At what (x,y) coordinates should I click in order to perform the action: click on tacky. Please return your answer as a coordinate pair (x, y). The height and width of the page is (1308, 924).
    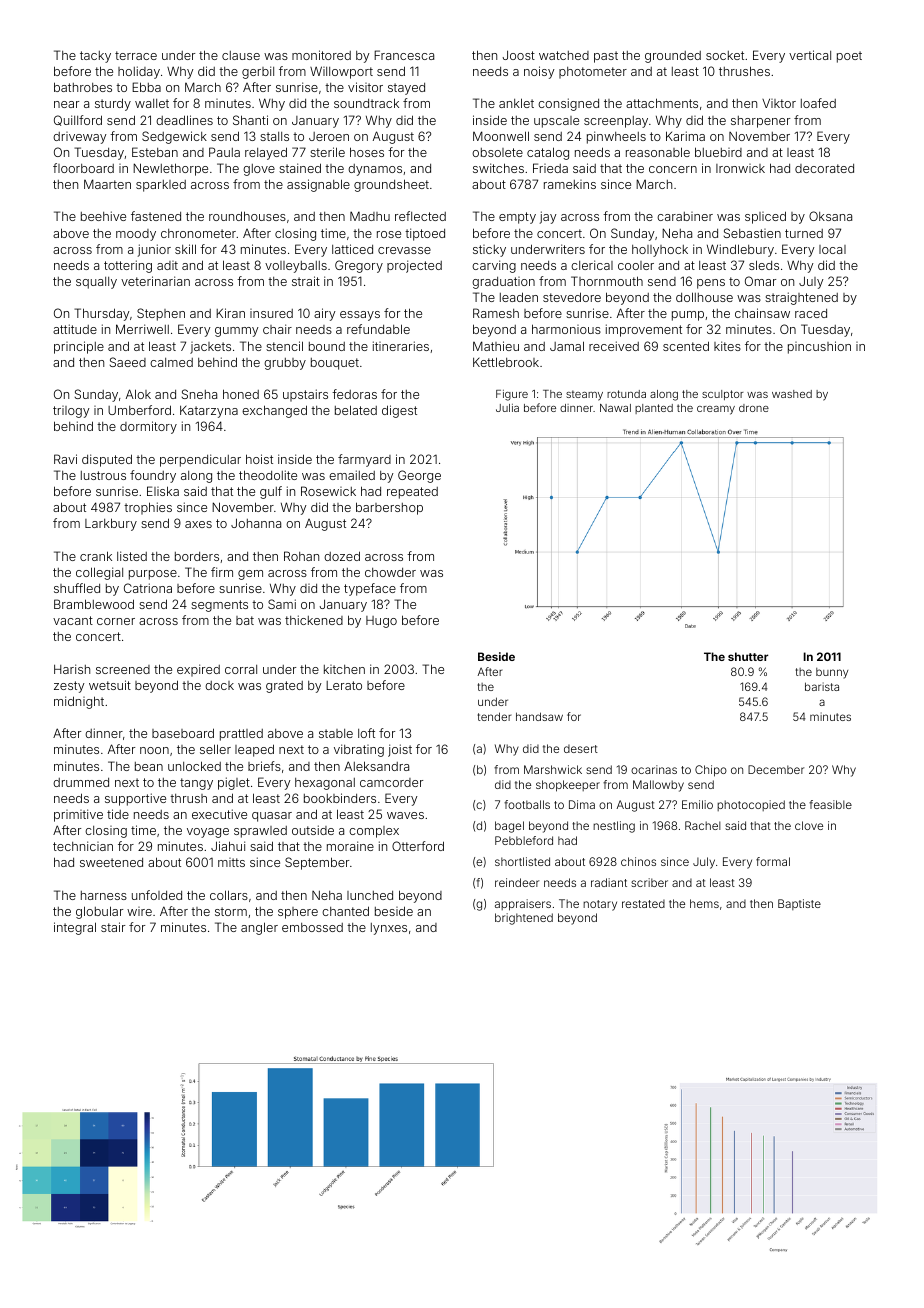
    Looking at the image, I should click on (95, 57).
